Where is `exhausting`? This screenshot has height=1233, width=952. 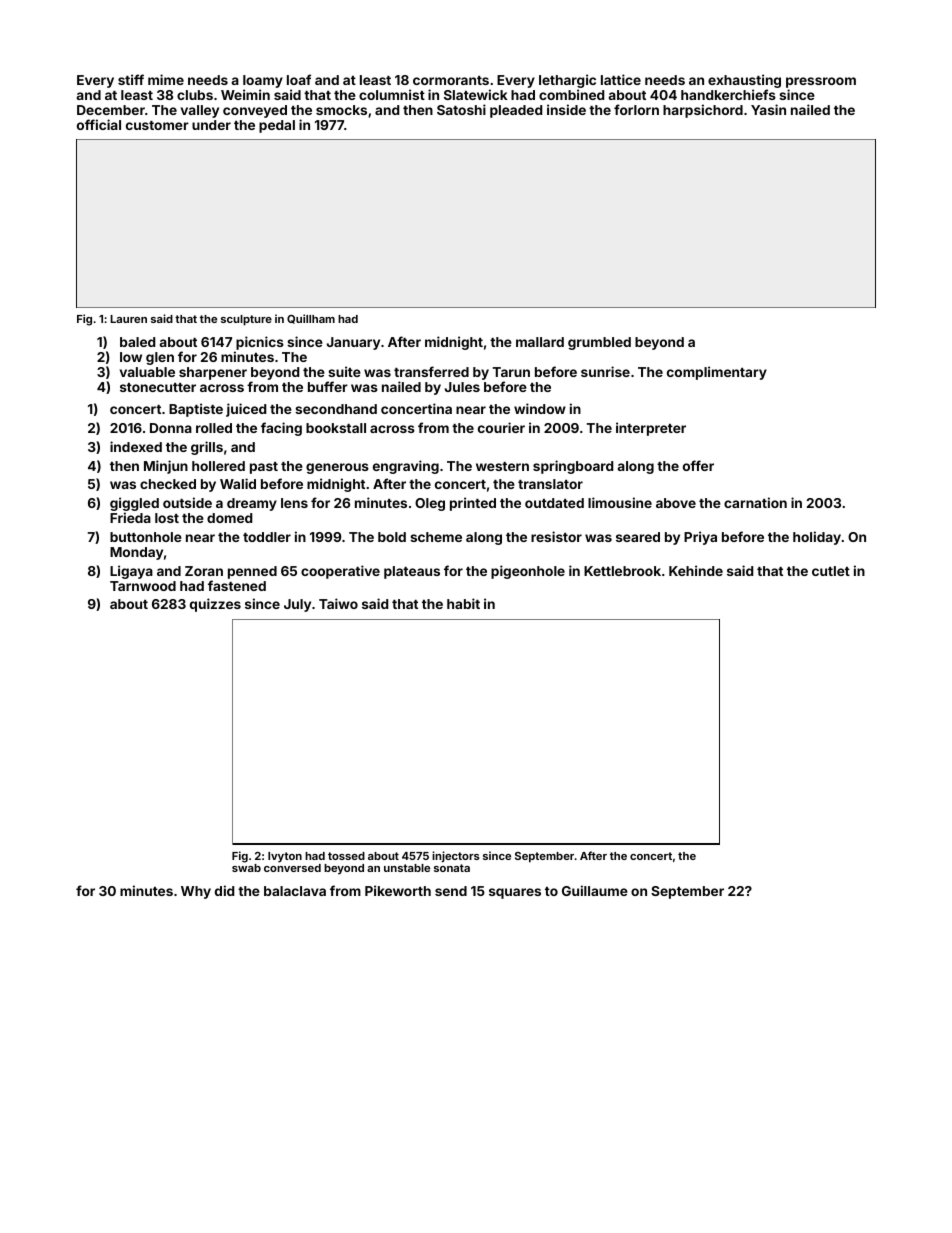
exhausting is located at coordinates (744, 81).
